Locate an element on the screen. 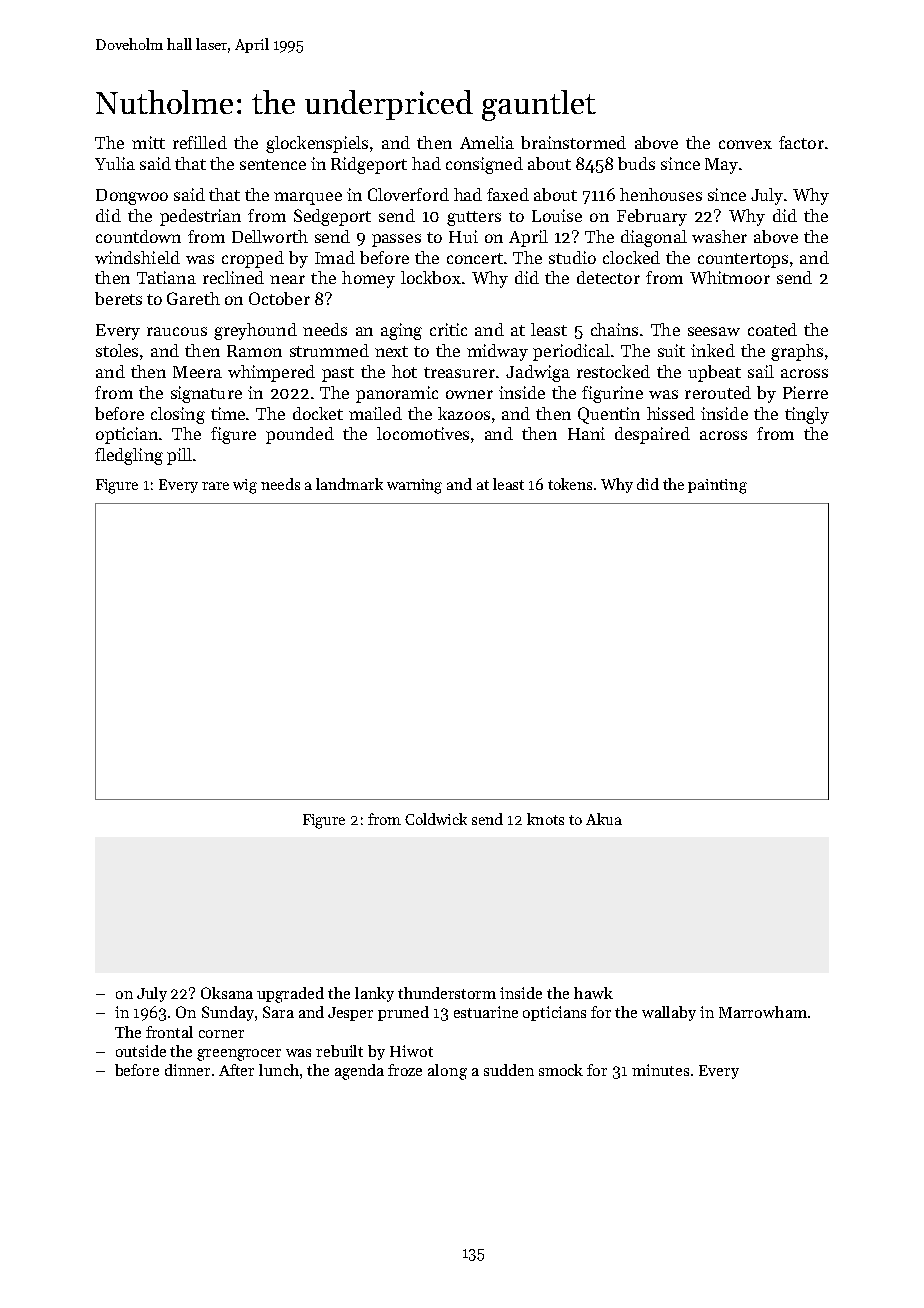 The width and height of the screenshot is (924, 1308). convex is located at coordinates (745, 144).
